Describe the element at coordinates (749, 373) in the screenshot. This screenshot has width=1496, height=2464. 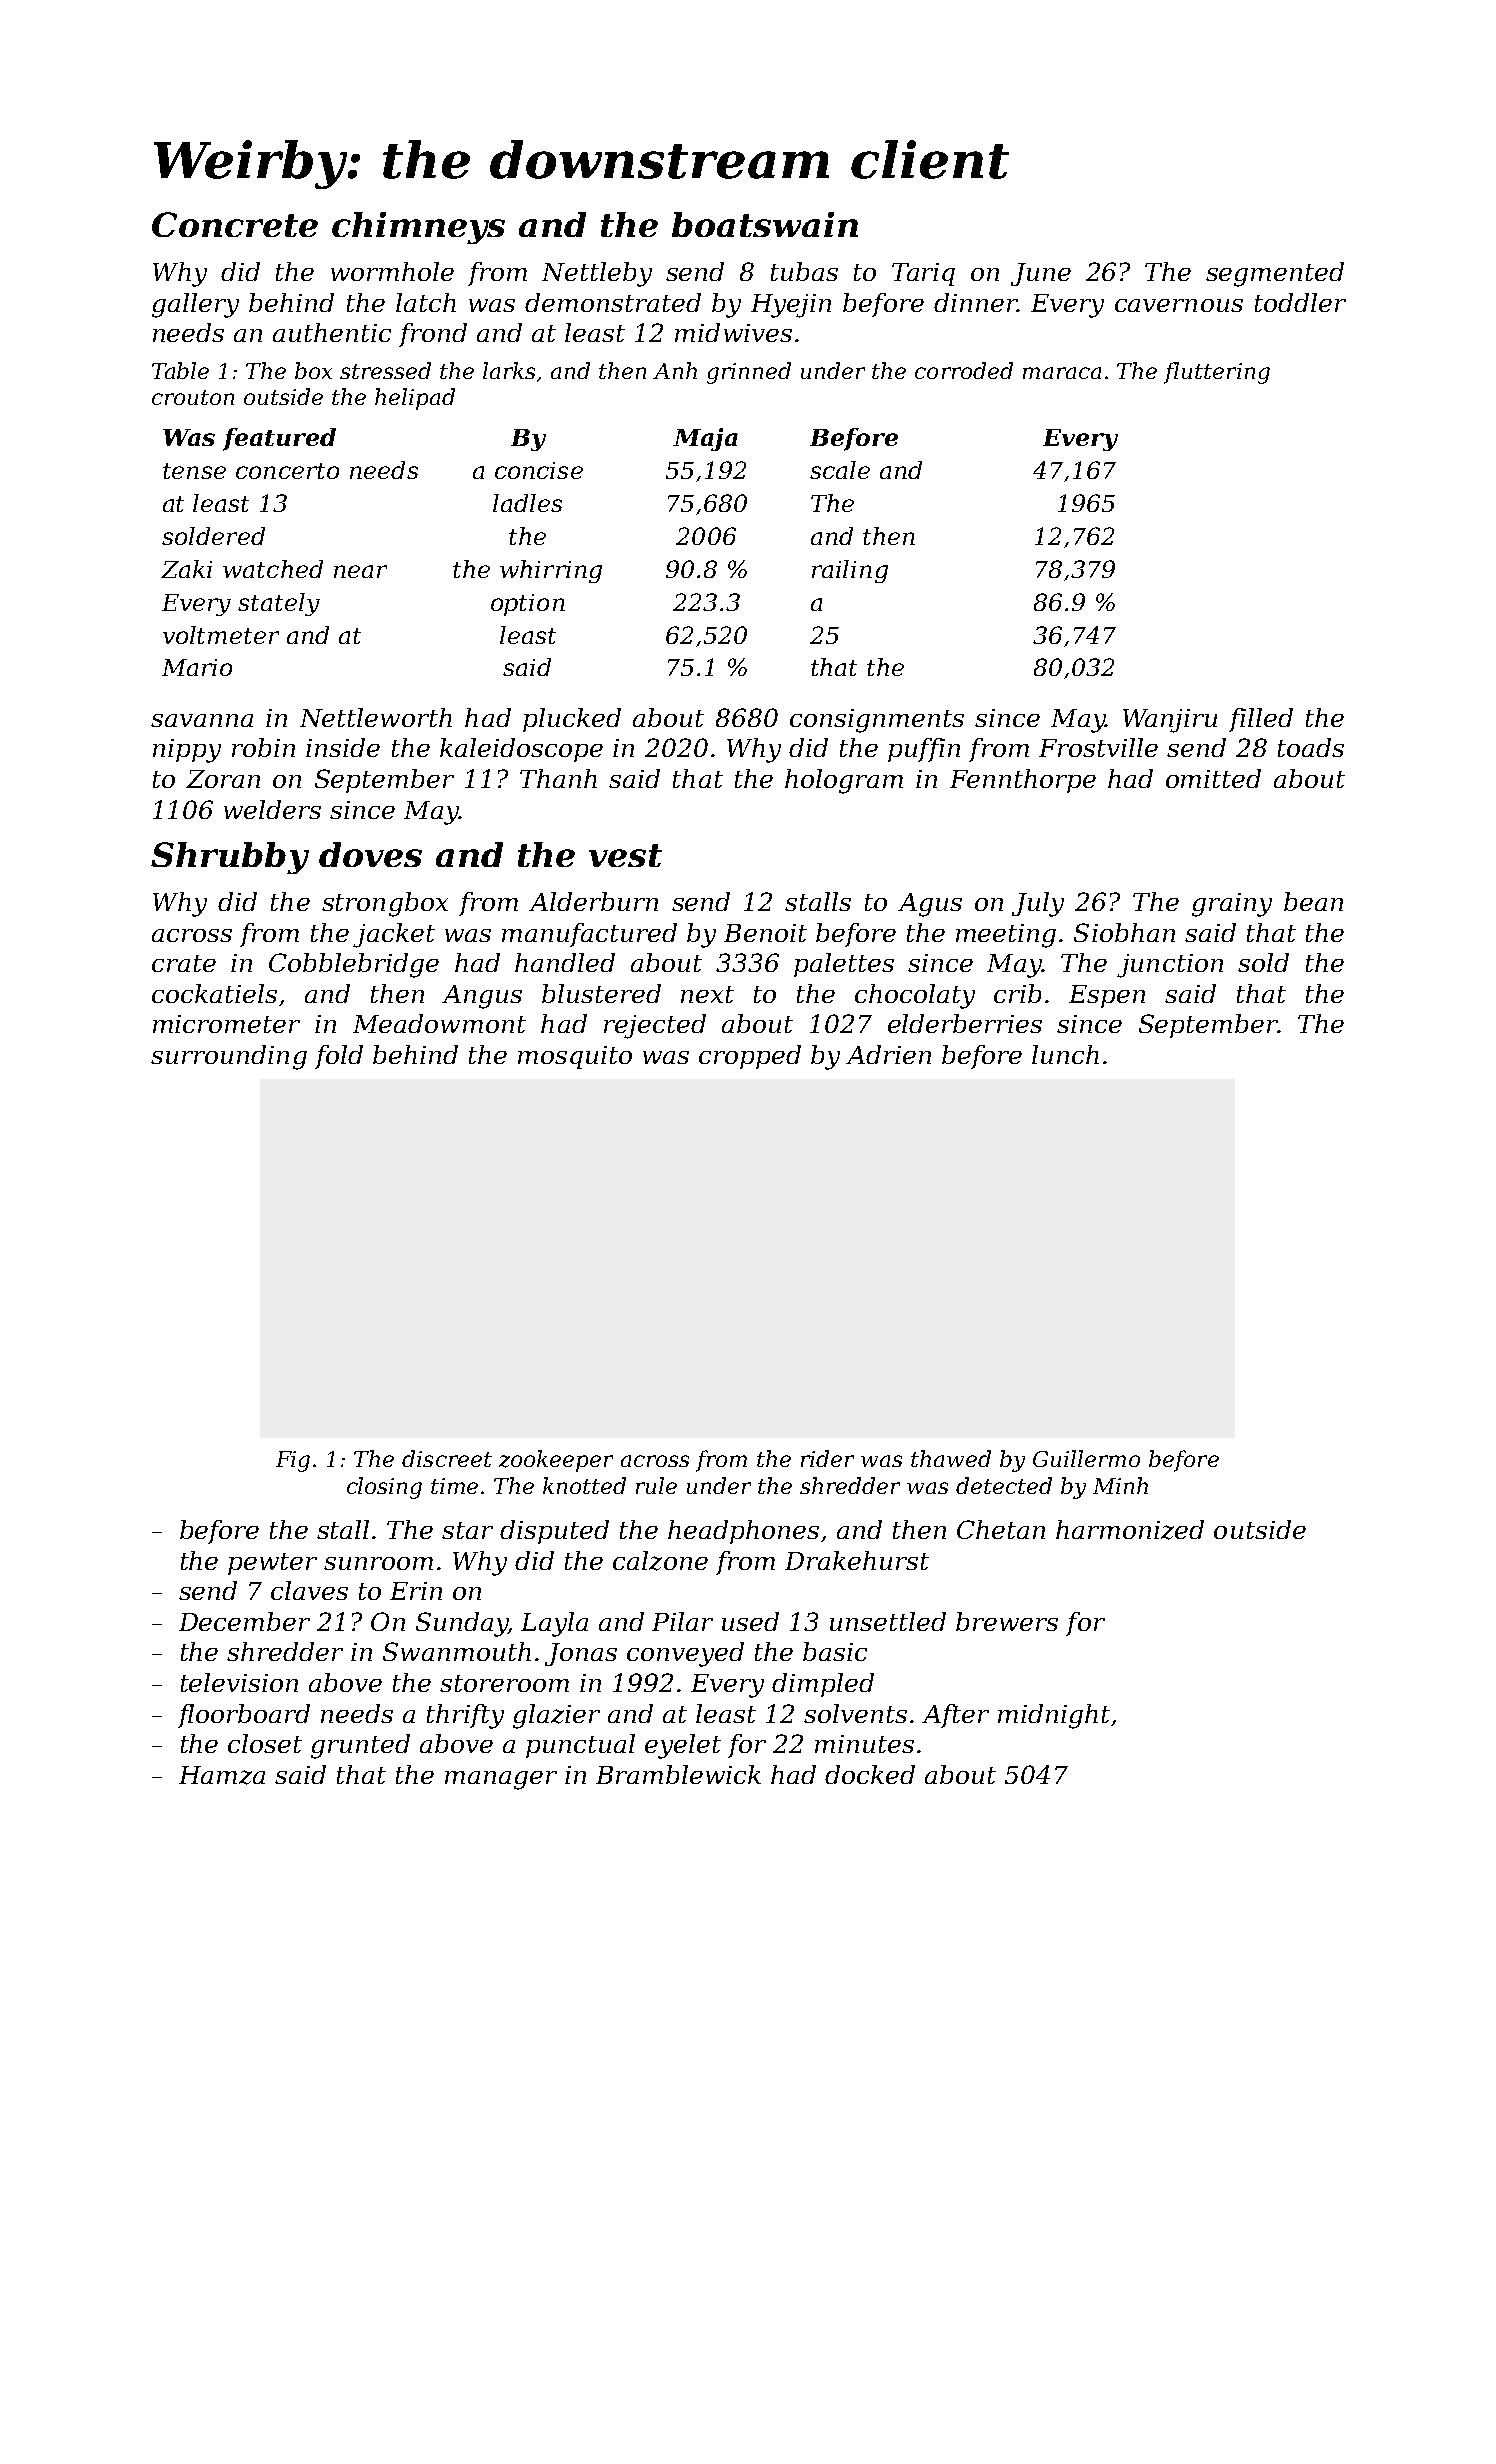
I see `grinned` at that location.
